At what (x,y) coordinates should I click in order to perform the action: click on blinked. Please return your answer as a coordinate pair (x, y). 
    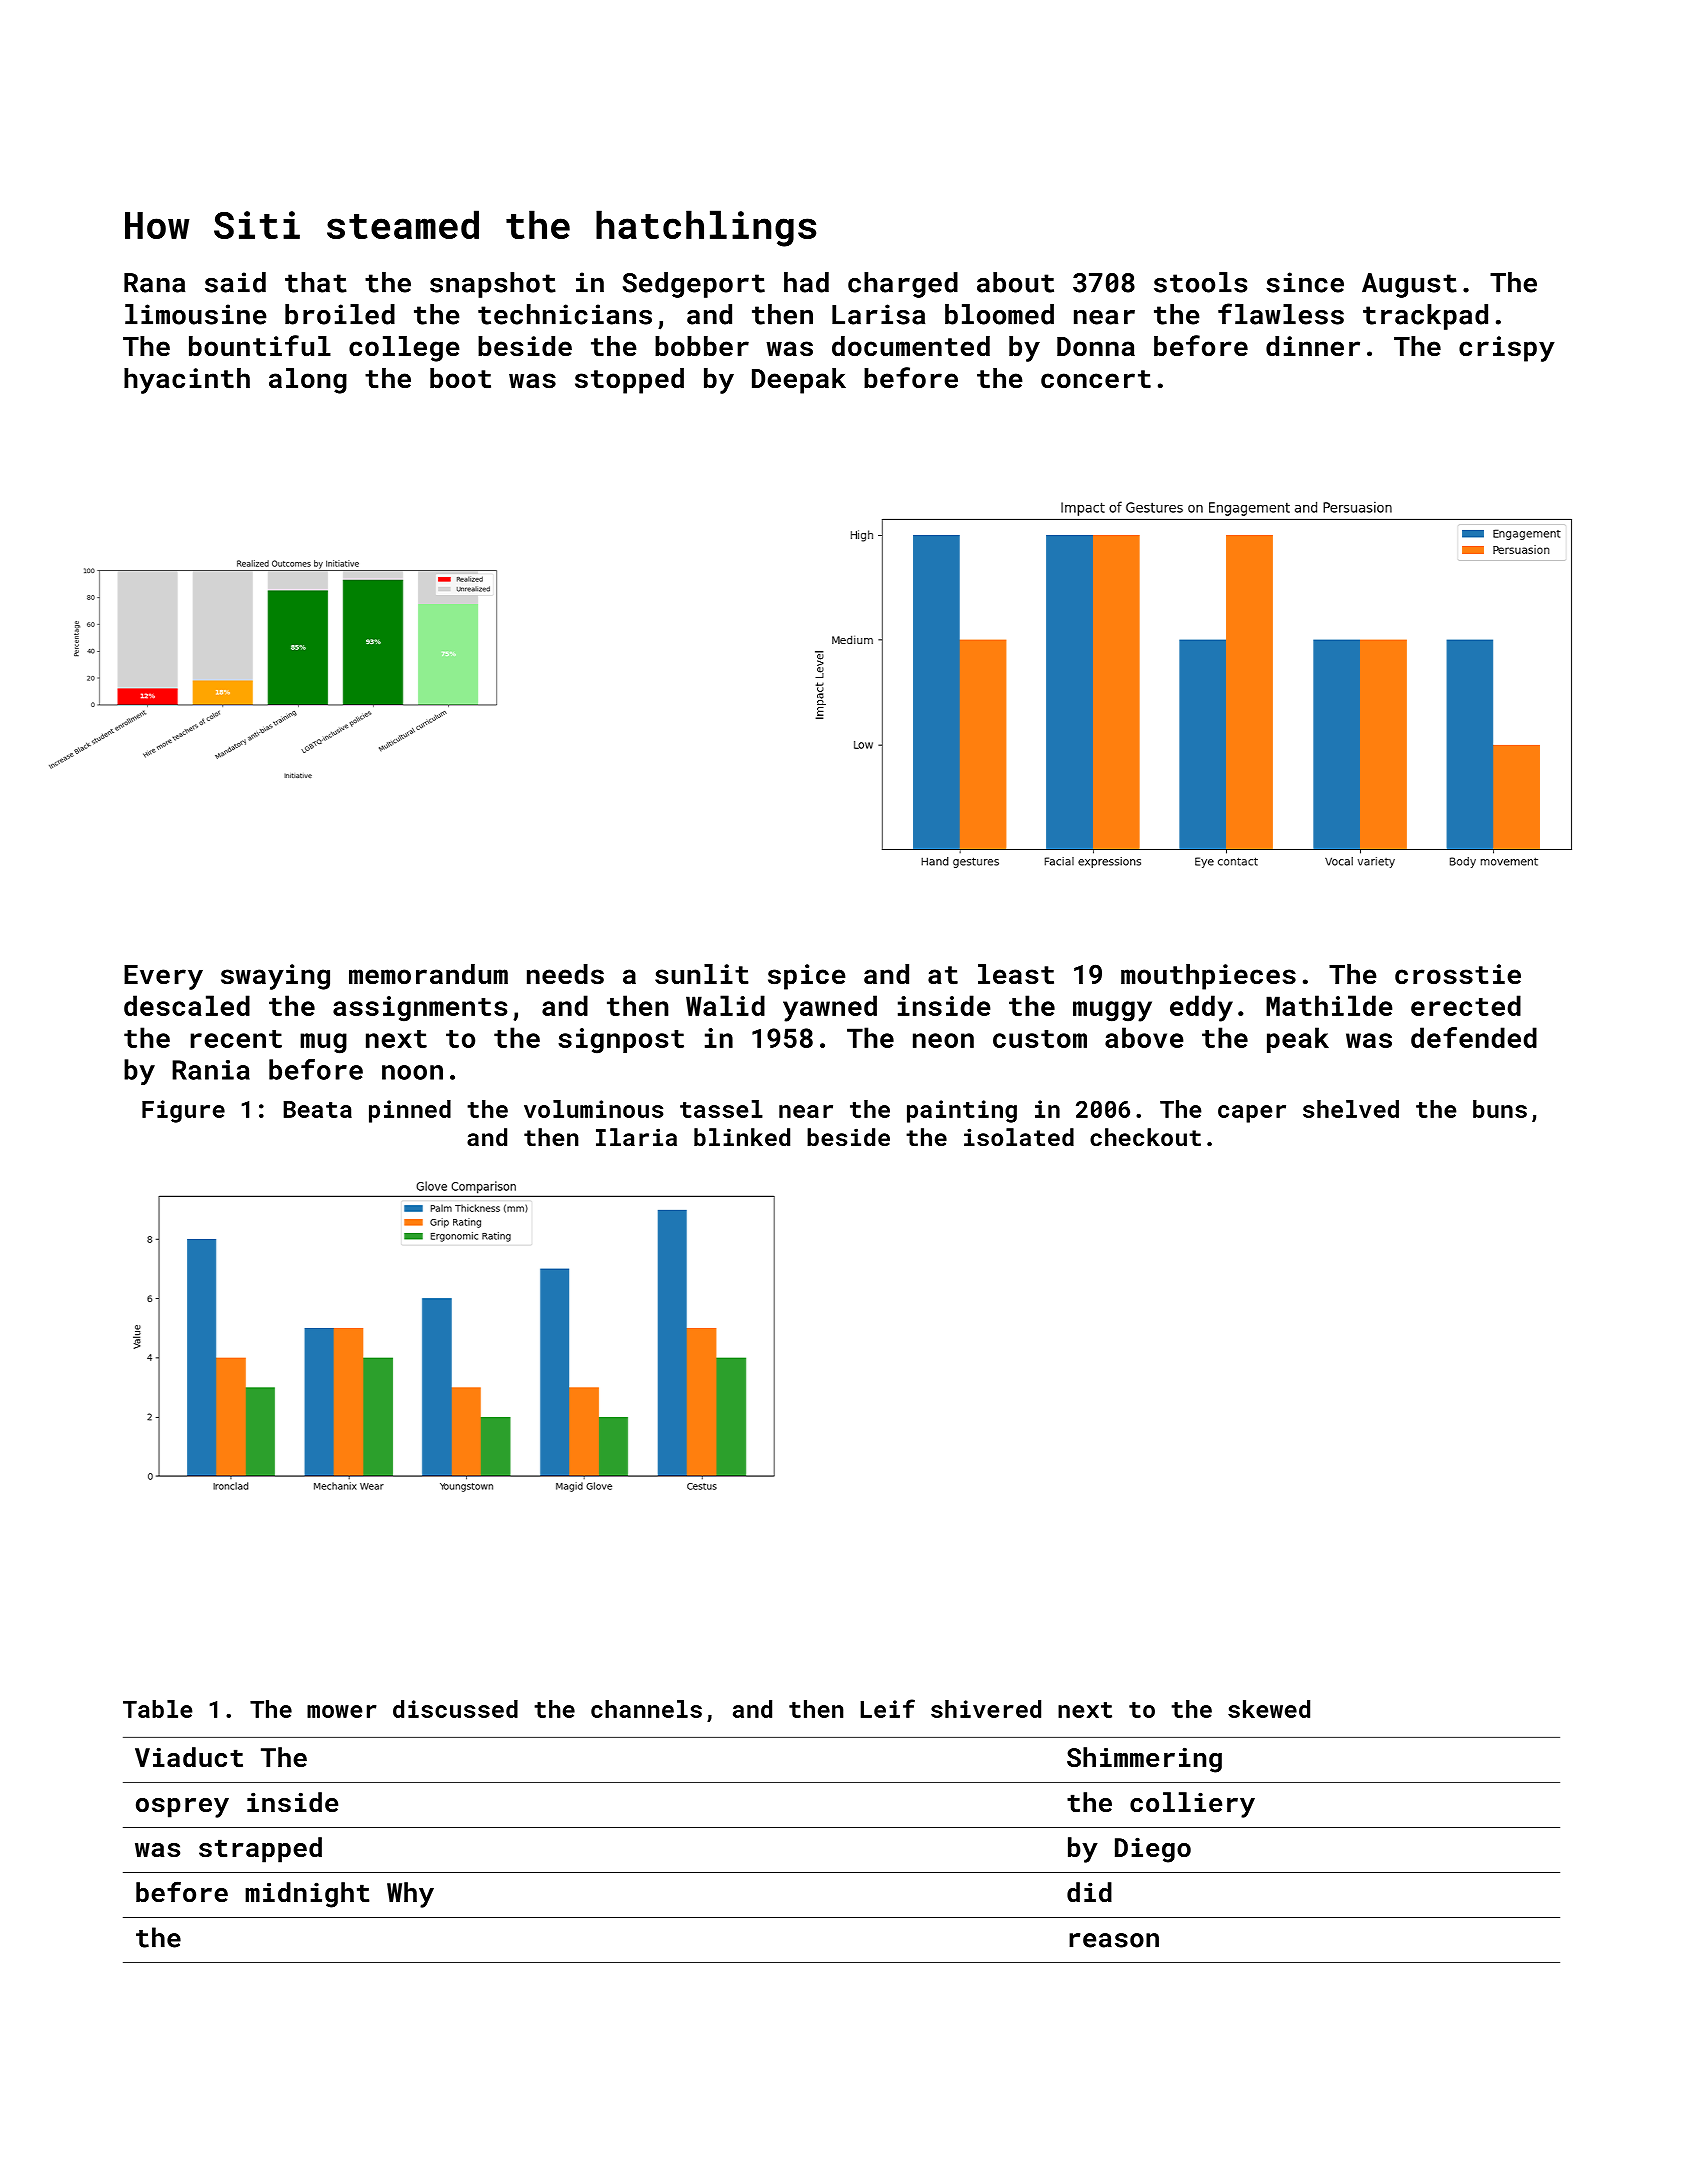
    Looking at the image, I should click on (742, 1137).
